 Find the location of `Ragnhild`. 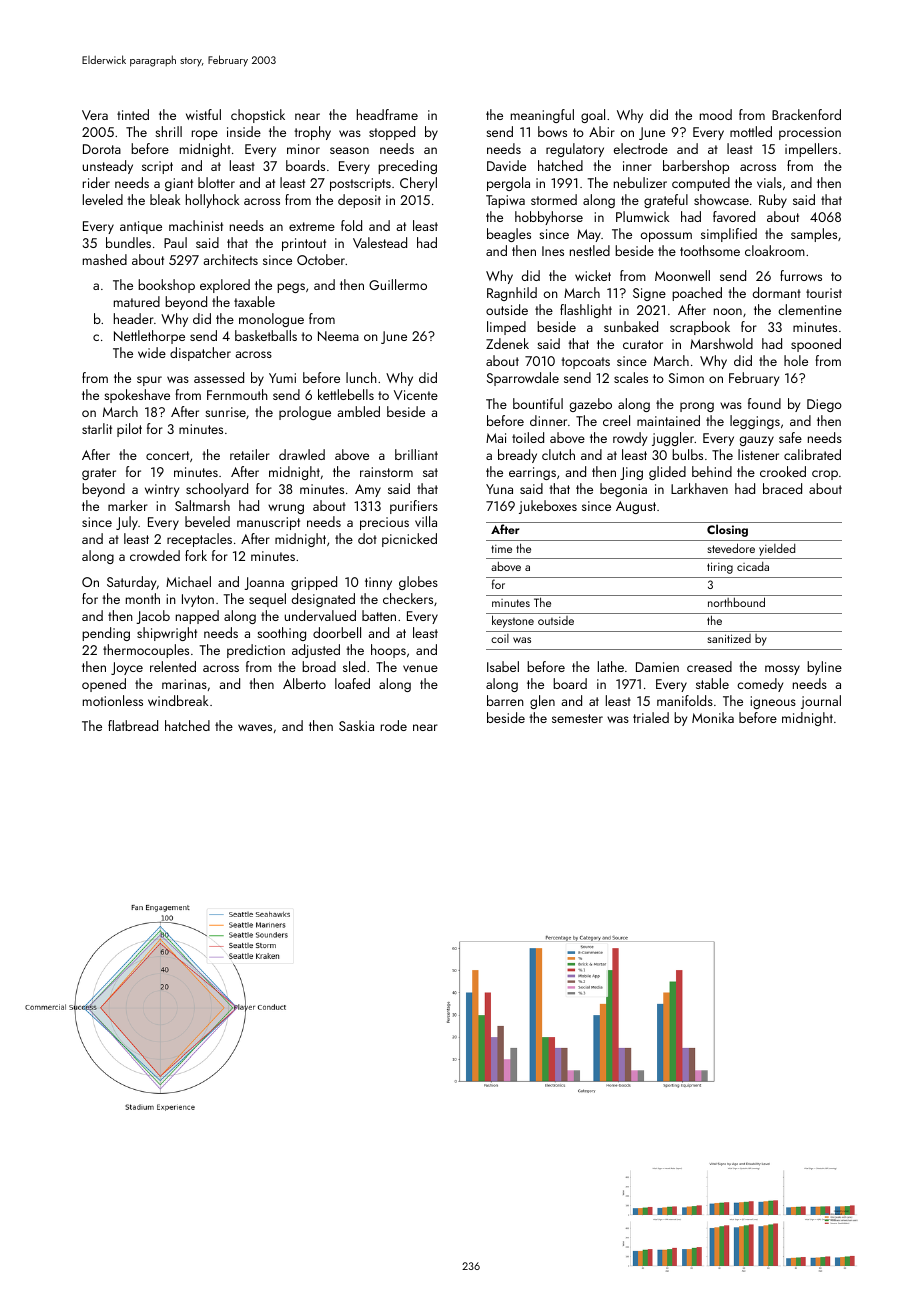

Ragnhild is located at coordinates (512, 294).
